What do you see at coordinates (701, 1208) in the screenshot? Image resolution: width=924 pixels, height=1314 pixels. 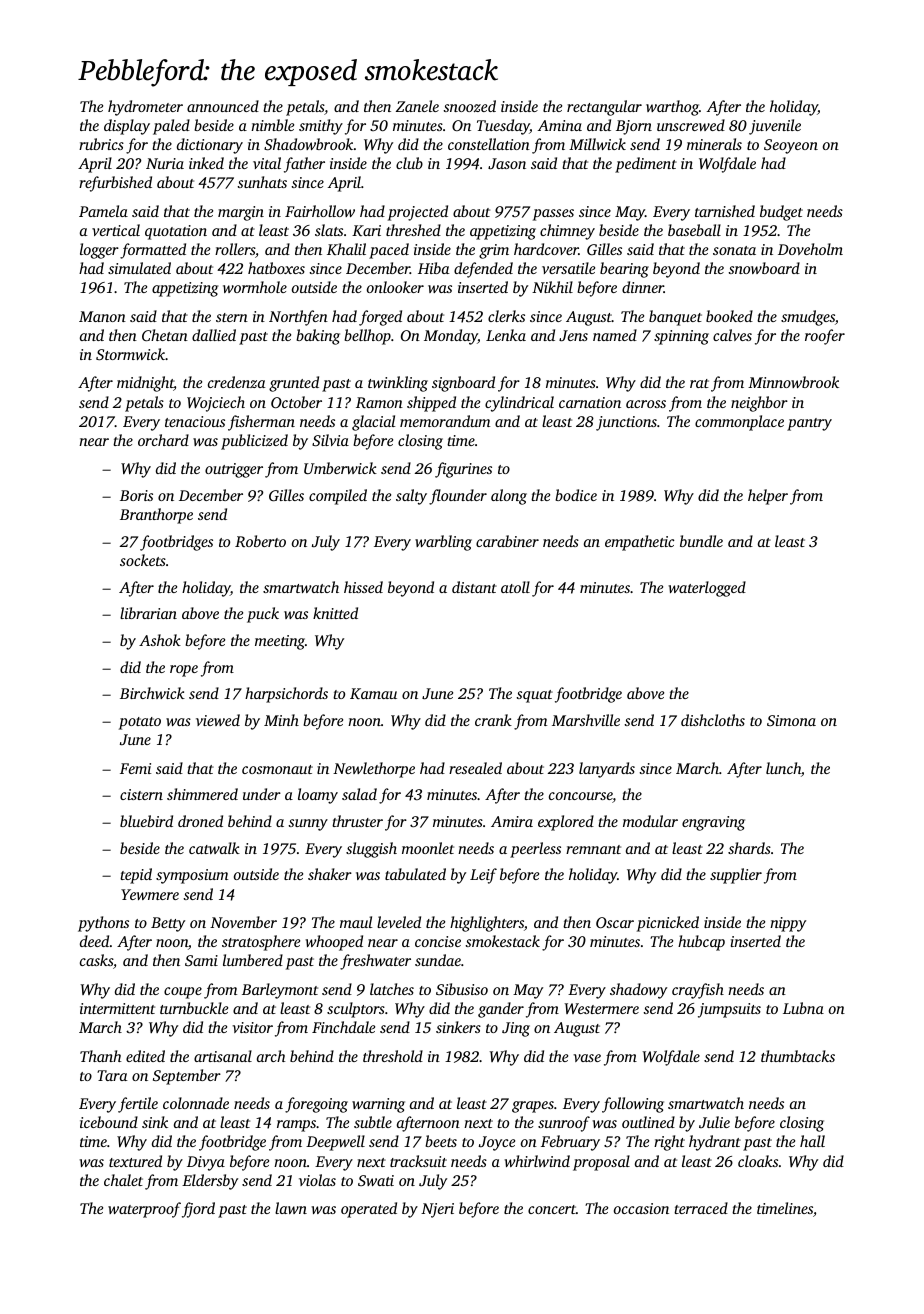 I see `terraced` at bounding box center [701, 1208].
